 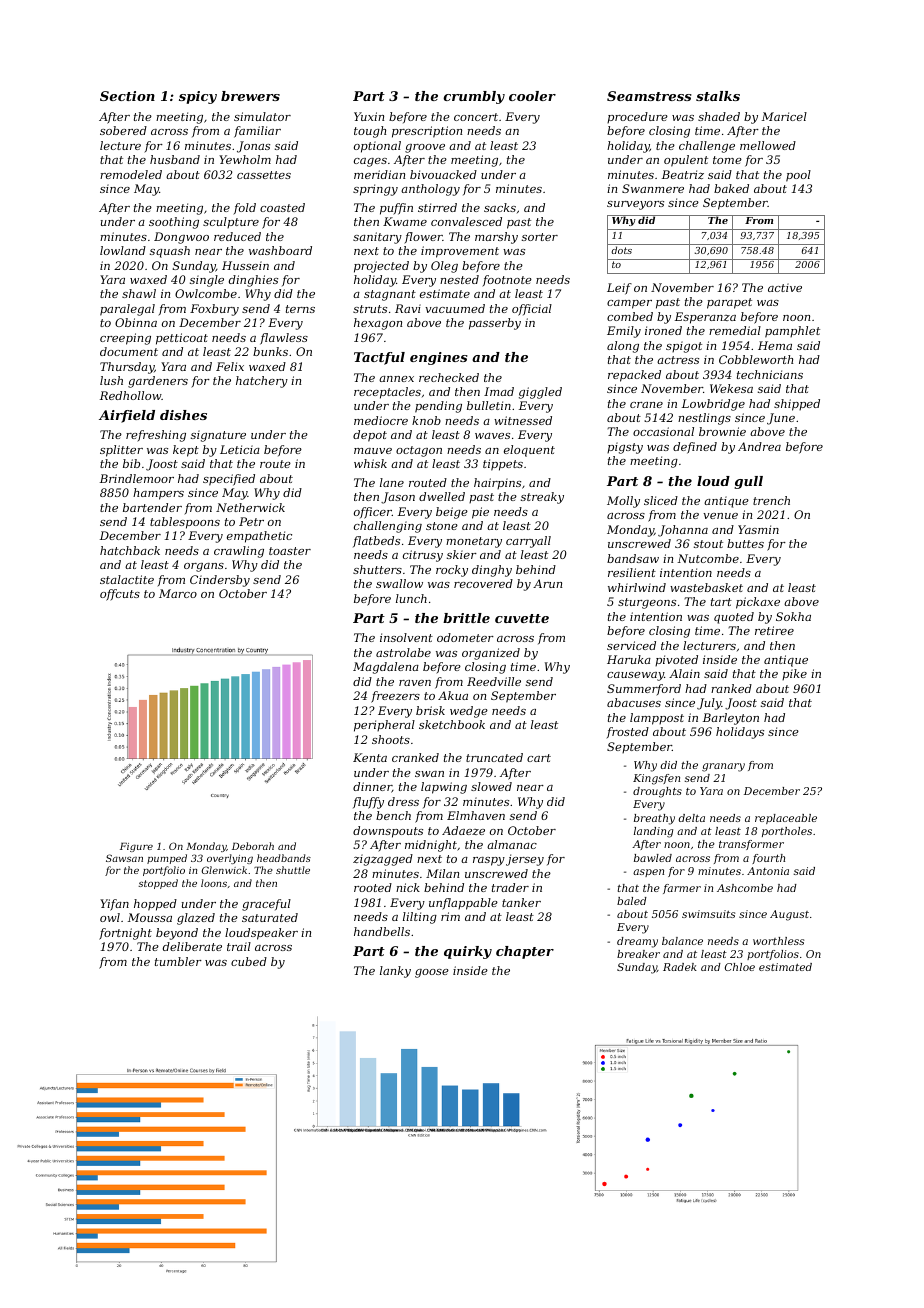 I want to click on Section, so click(x=127, y=96).
